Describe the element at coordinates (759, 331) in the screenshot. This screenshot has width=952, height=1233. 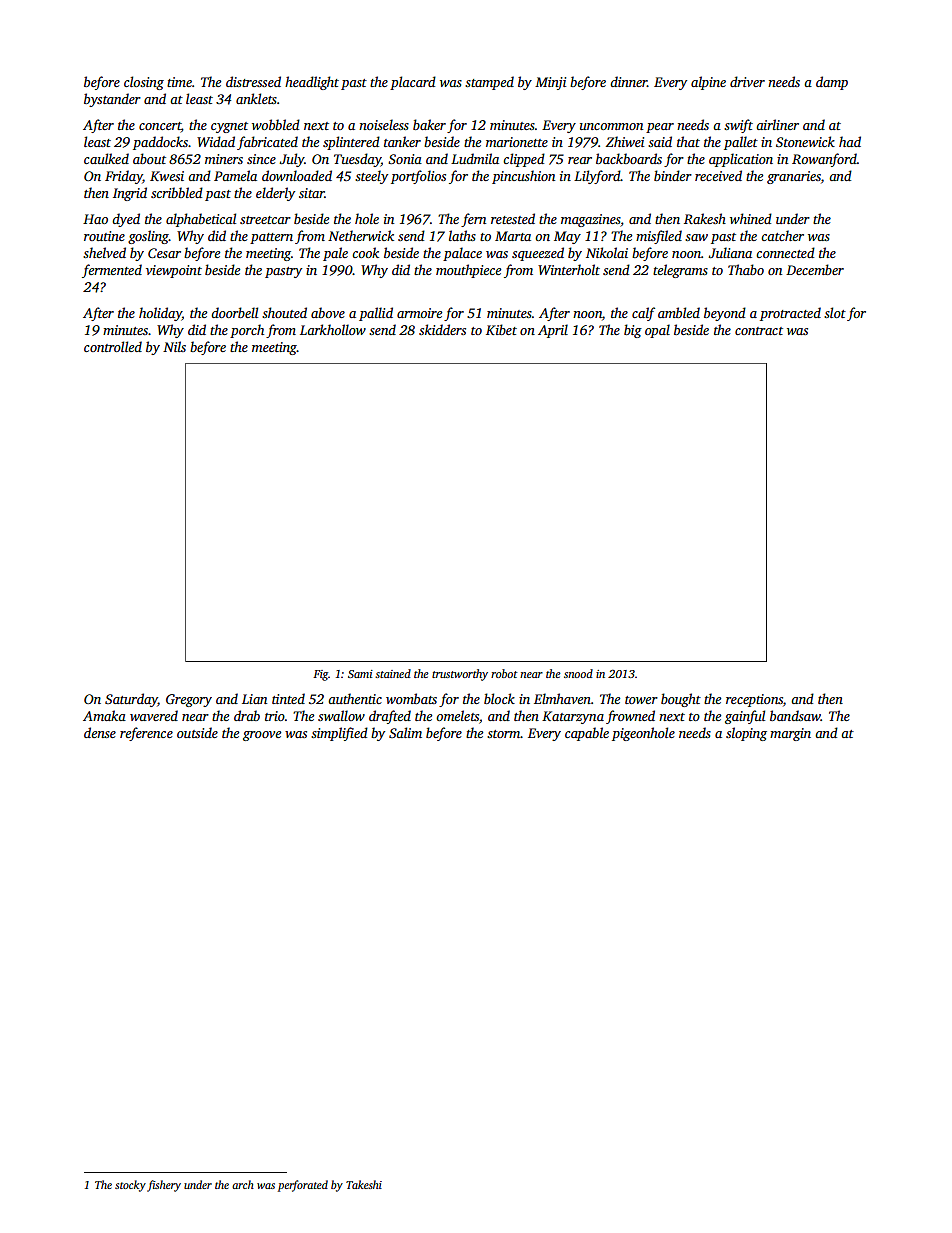
I see `contract` at that location.
